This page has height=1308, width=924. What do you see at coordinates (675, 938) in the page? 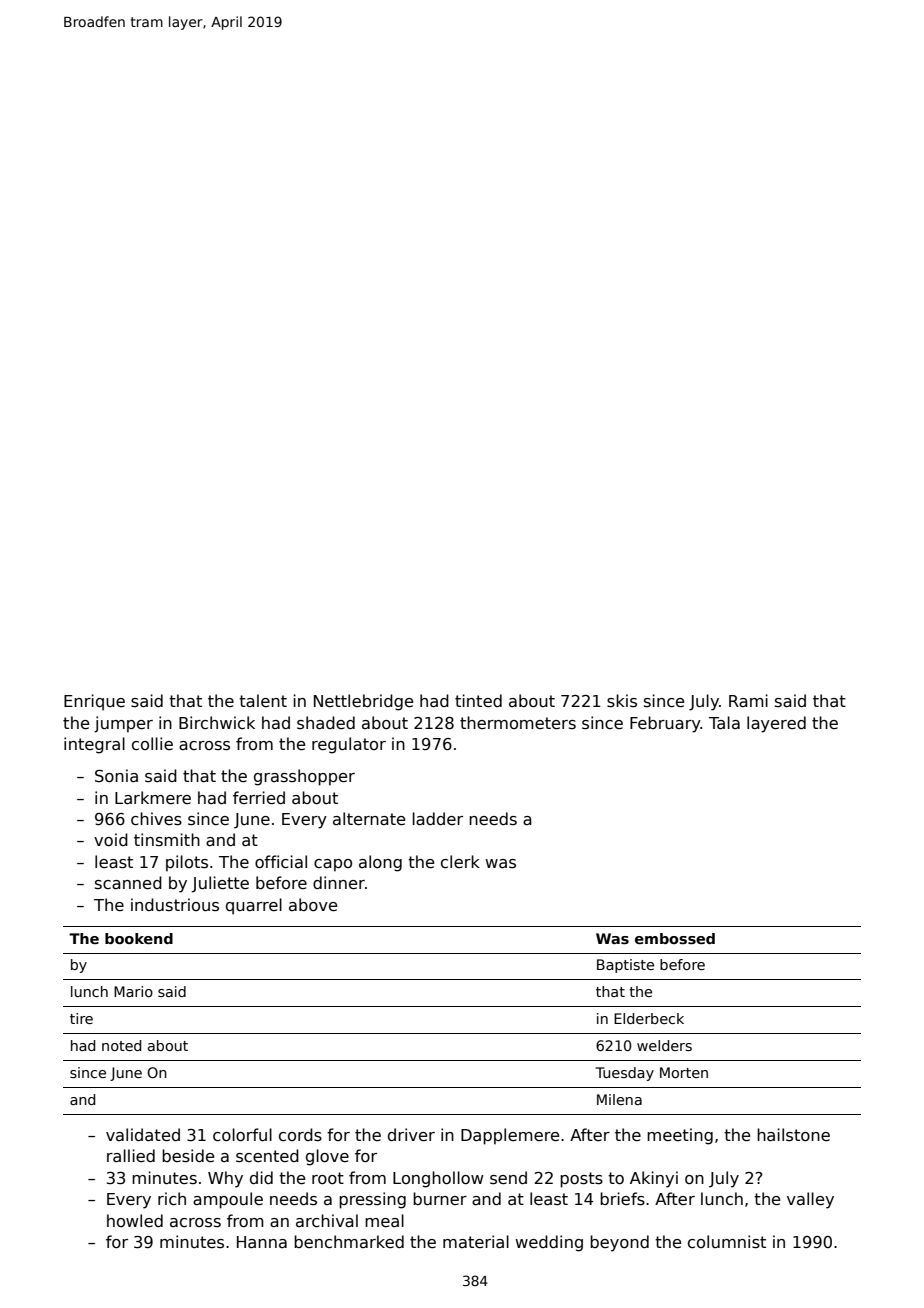
I see `embossed` at bounding box center [675, 938].
